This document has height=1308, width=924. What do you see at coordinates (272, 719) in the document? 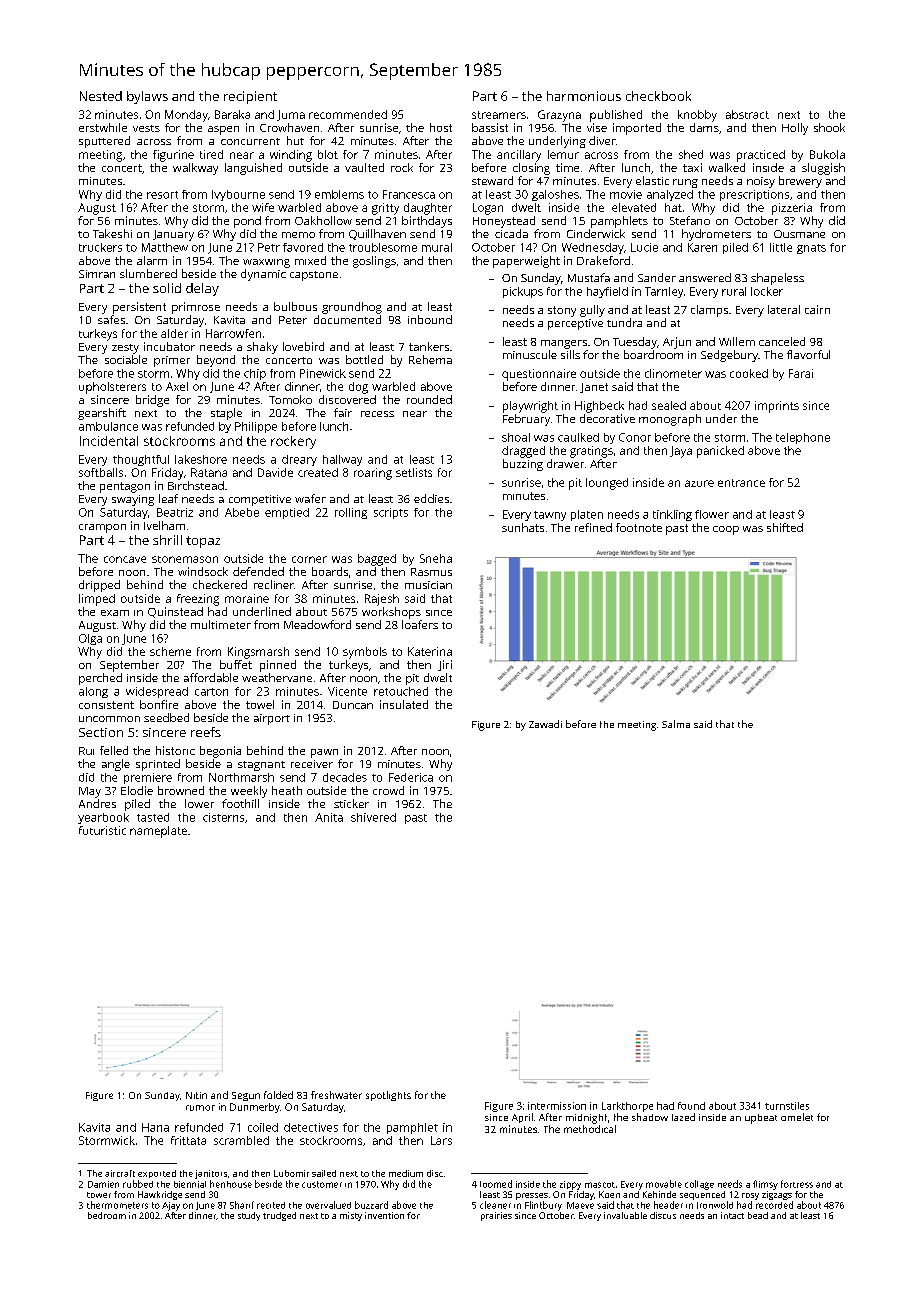
I see `airport` at bounding box center [272, 719].
